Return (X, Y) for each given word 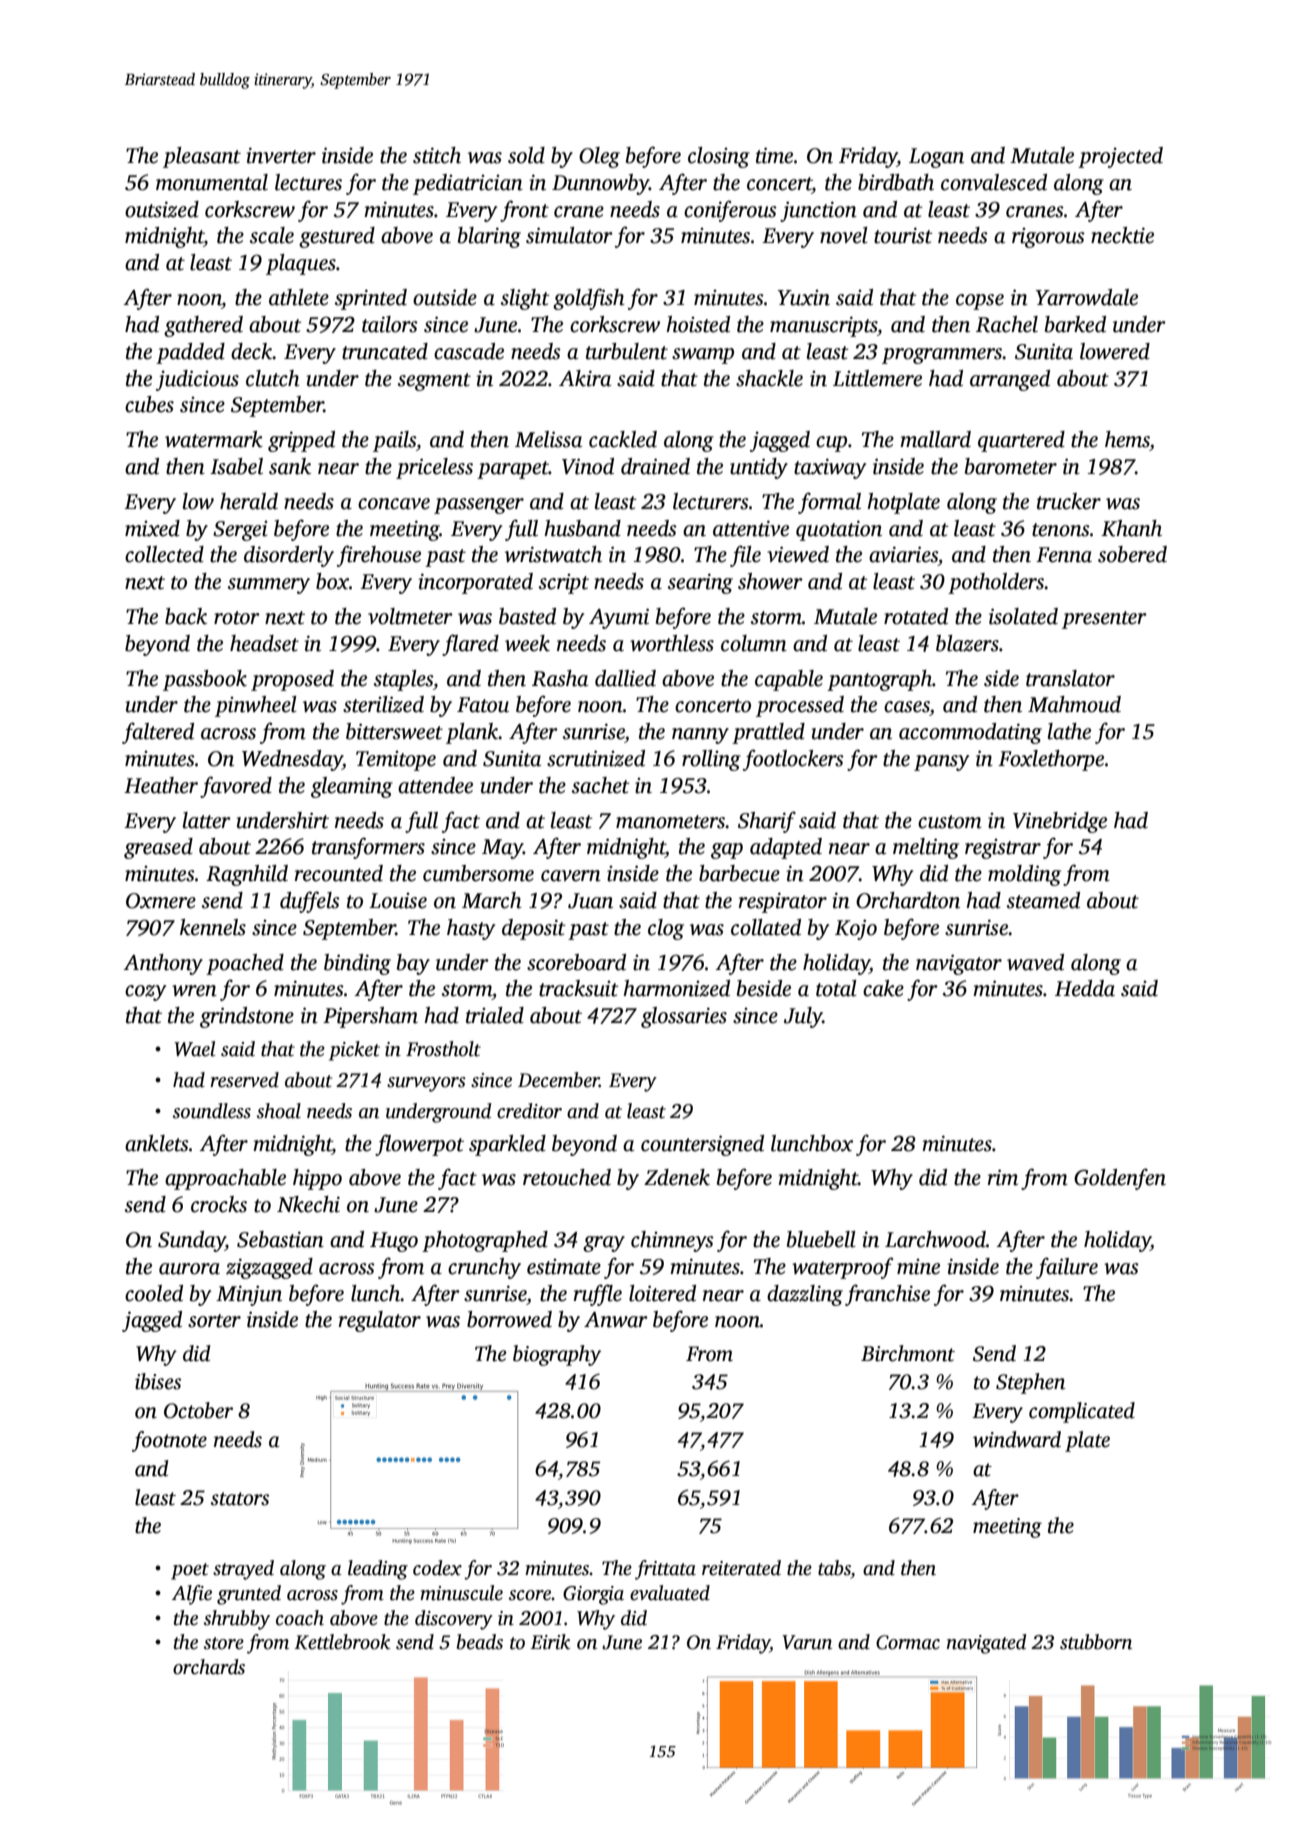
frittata (665, 1570)
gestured (337, 237)
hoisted (698, 324)
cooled (154, 1293)
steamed (1043, 900)
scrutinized (596, 758)
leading (378, 1570)
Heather (161, 785)
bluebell (821, 1239)
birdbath (896, 182)
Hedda (1085, 988)
